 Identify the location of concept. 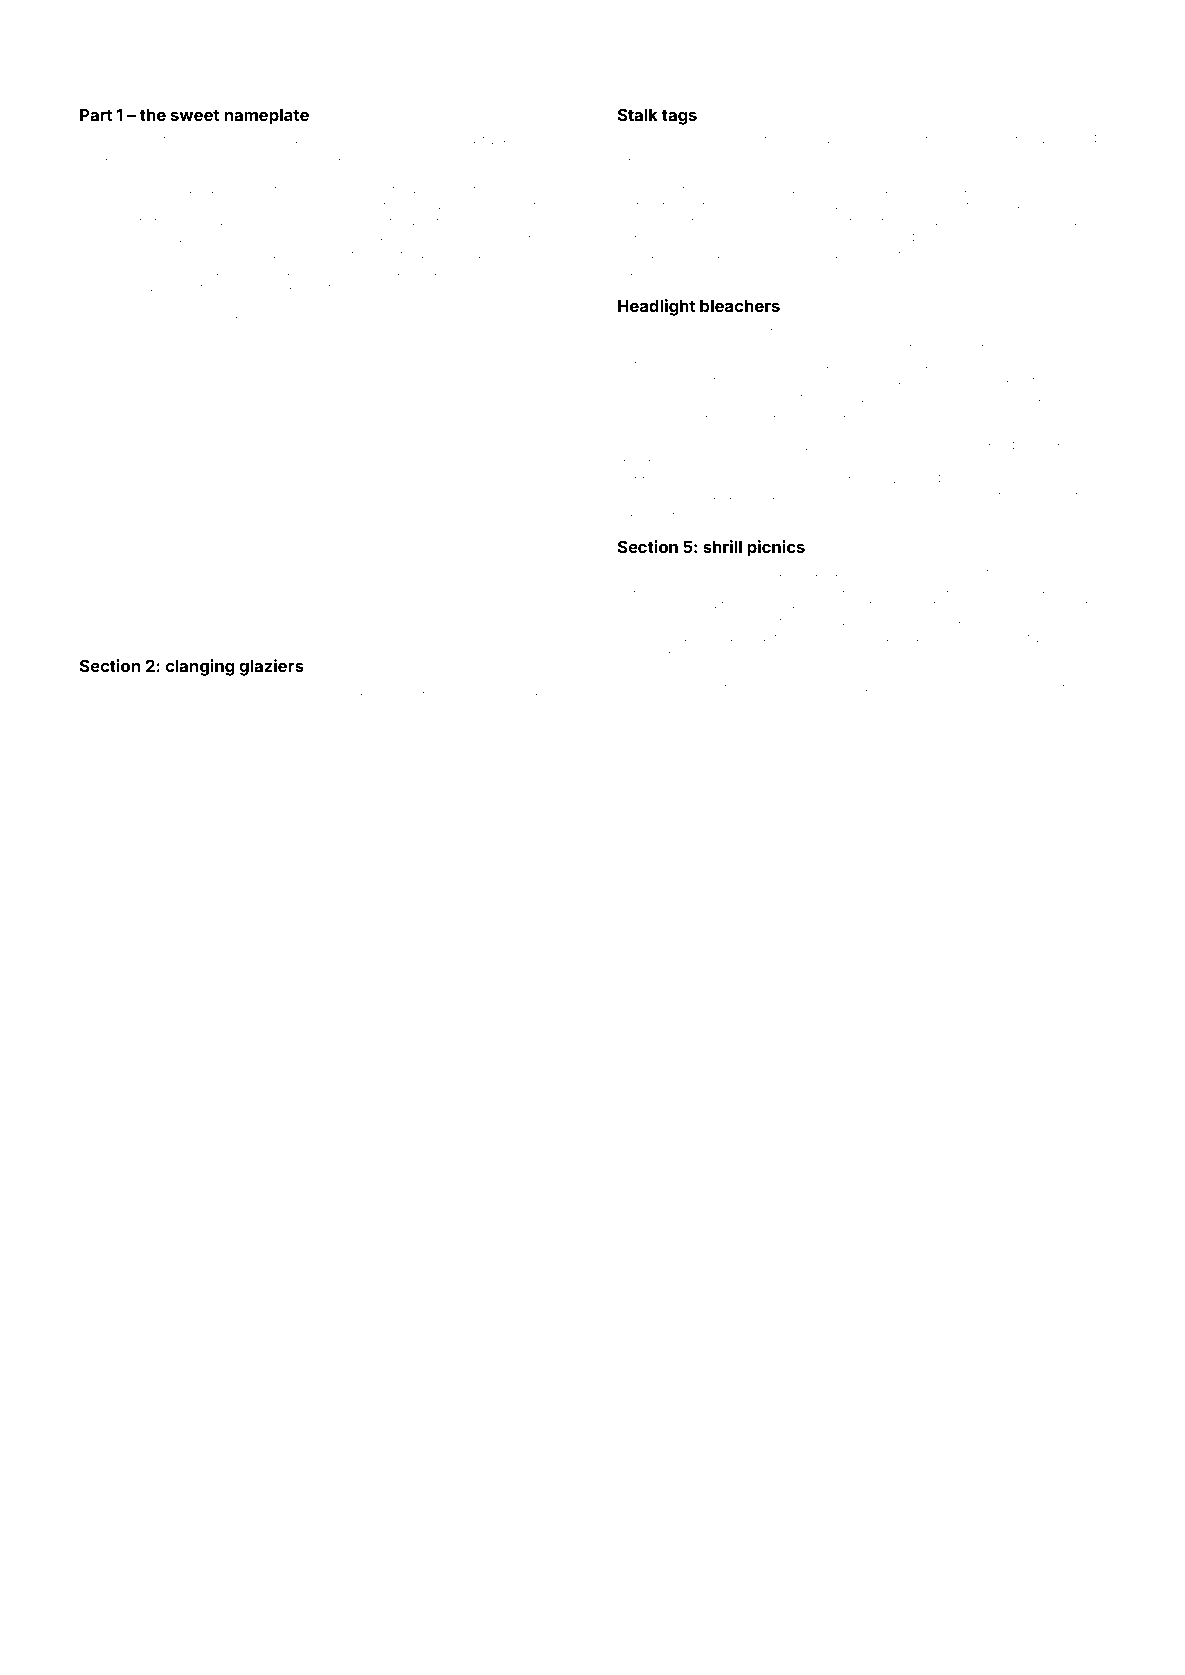
(640, 639).
